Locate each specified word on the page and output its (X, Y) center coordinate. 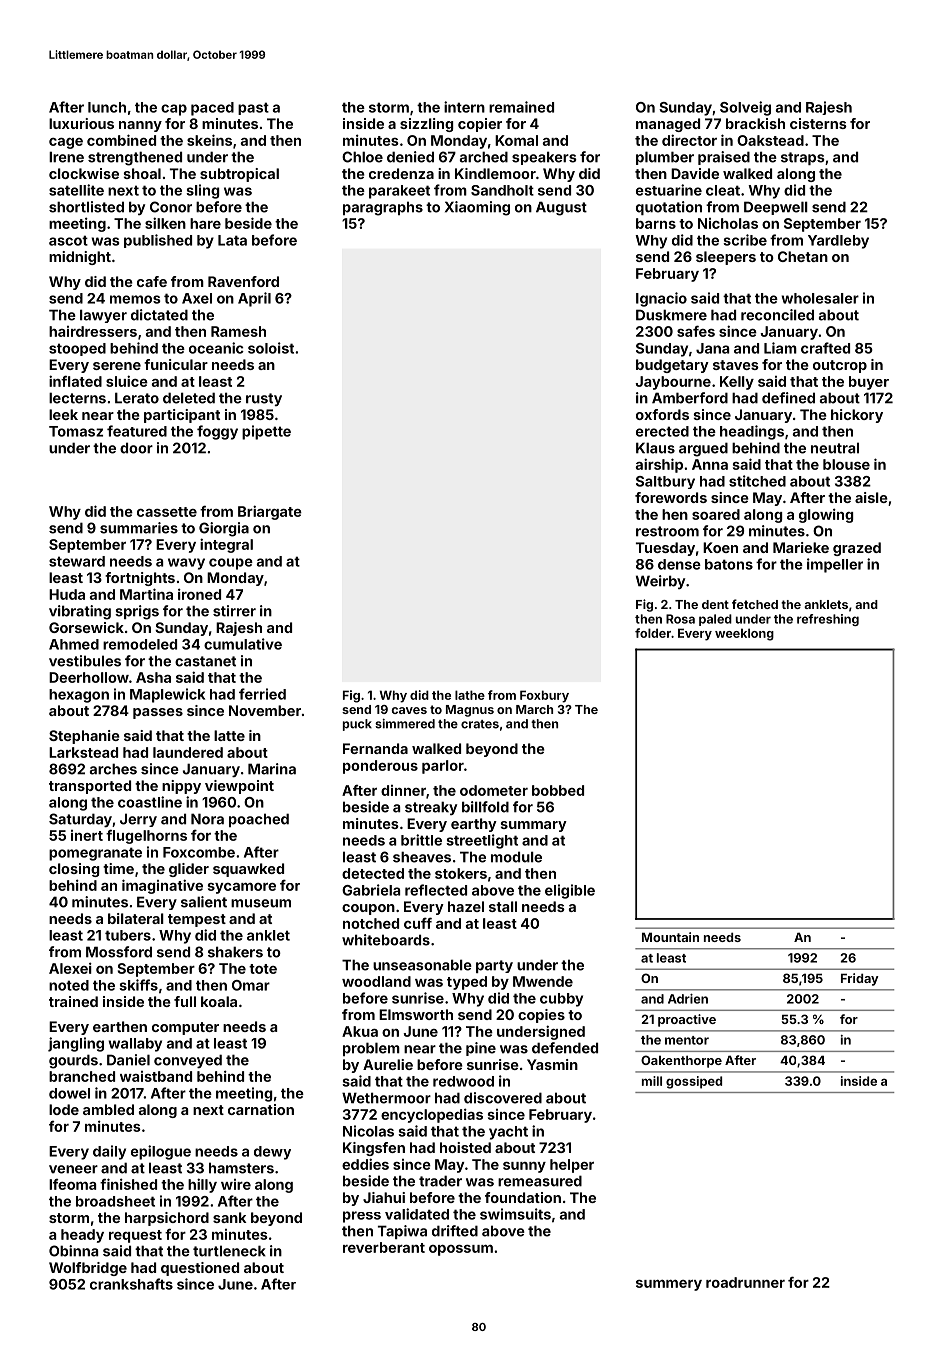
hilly (202, 1185)
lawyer (103, 316)
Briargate (270, 512)
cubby (561, 1000)
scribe (745, 240)
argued (703, 449)
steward (77, 561)
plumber (665, 158)
